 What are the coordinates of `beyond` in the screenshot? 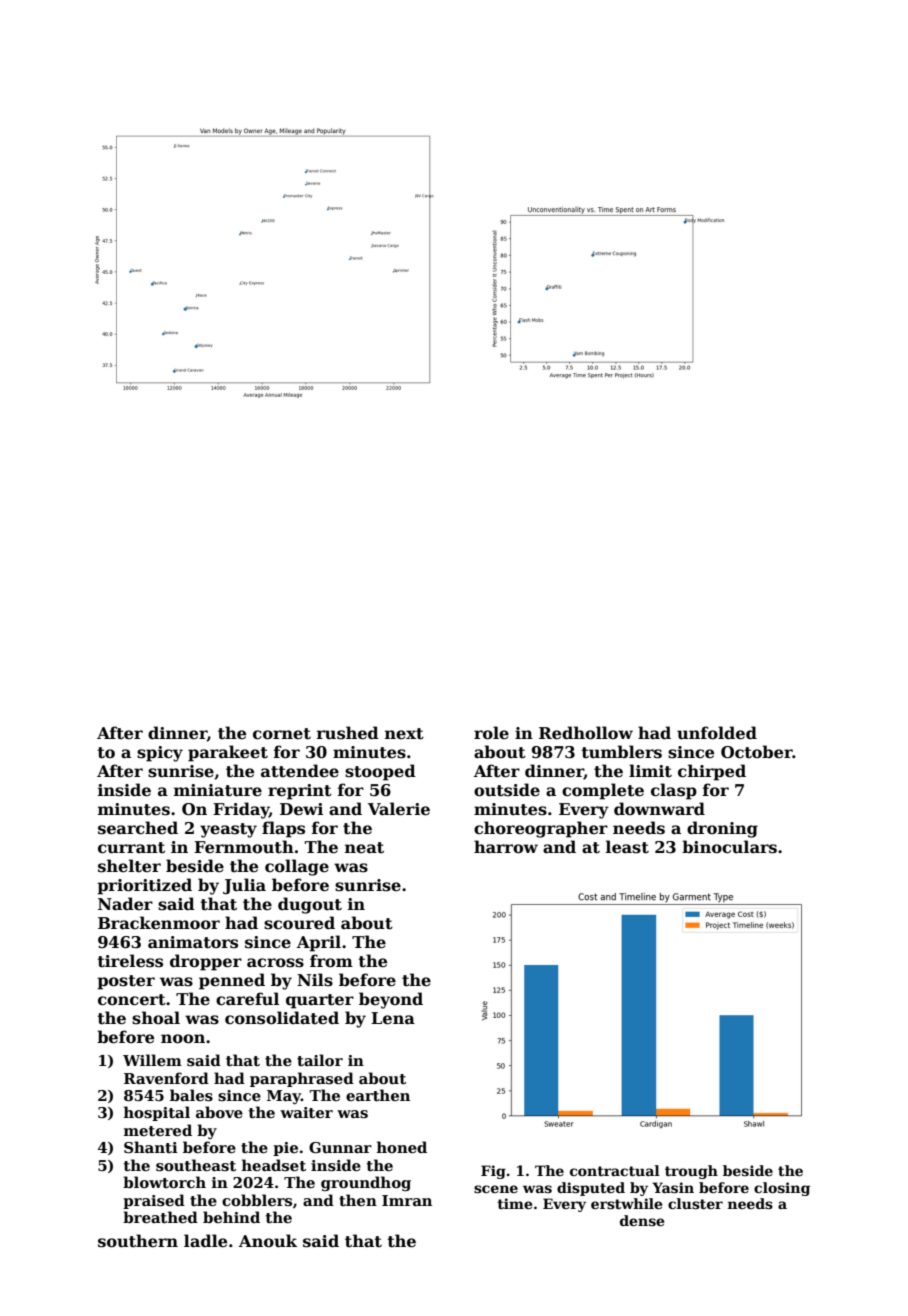 It's located at (391, 1000).
